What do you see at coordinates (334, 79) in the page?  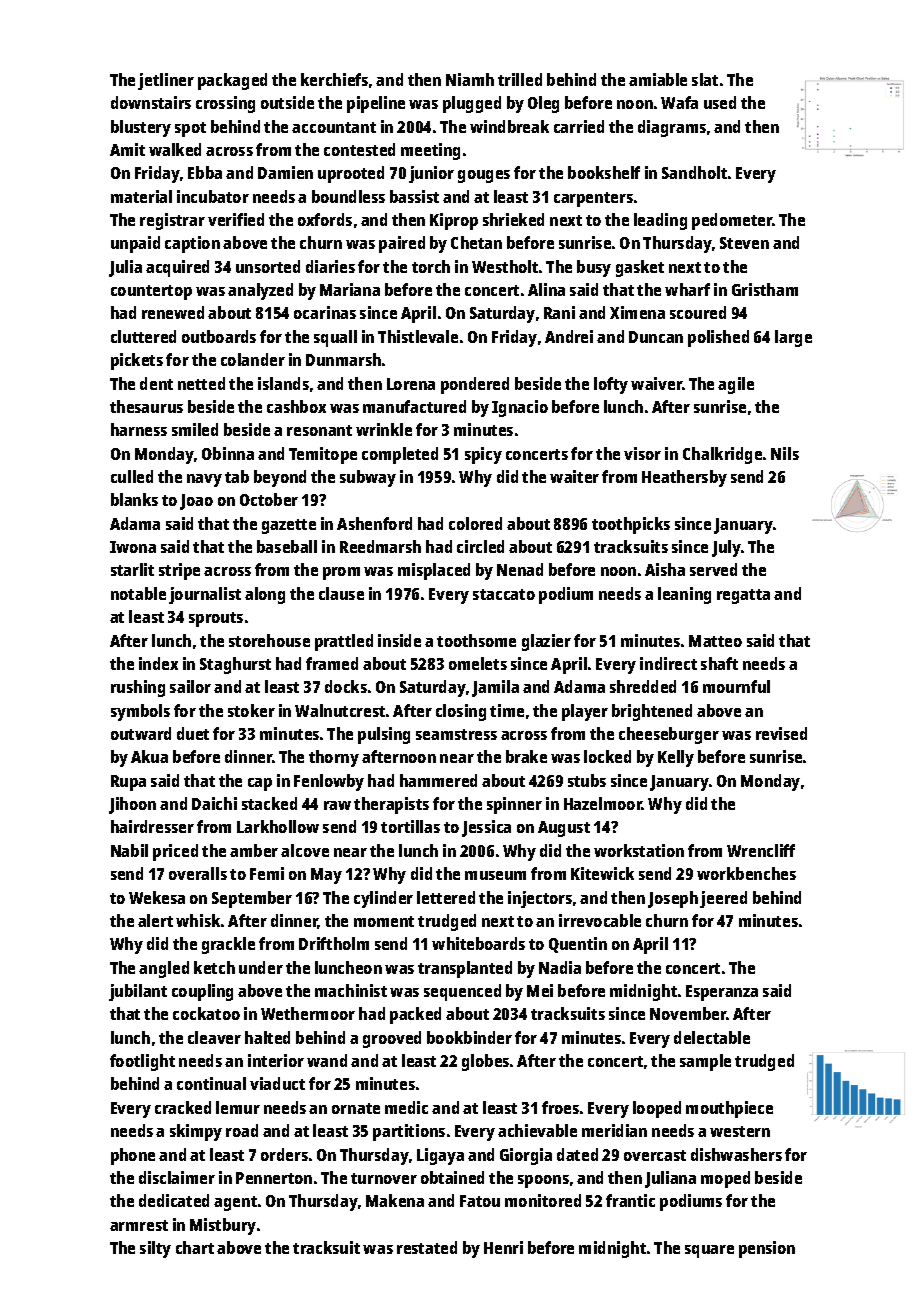 I see `kerchiefs` at bounding box center [334, 79].
